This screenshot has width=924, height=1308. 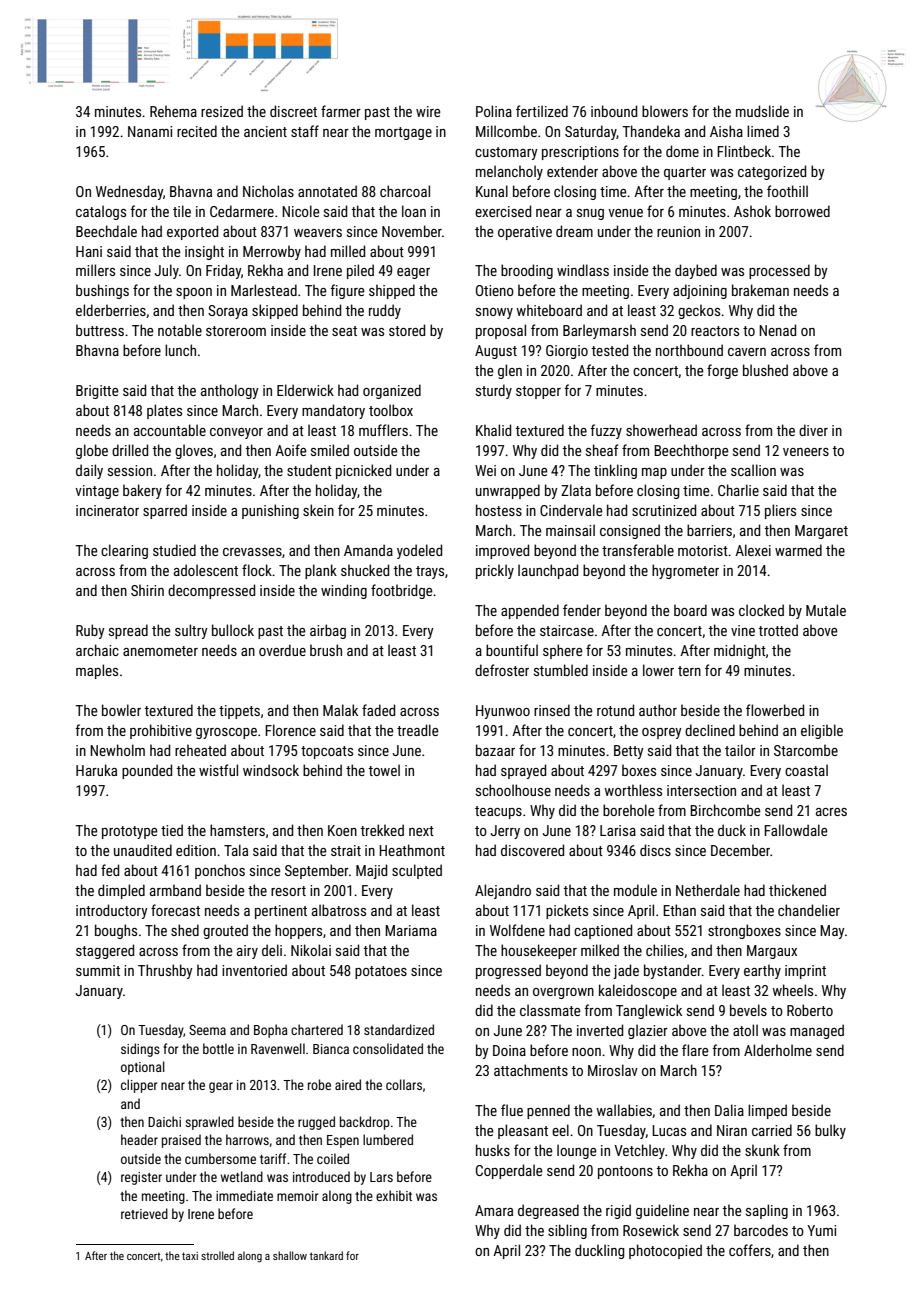 I want to click on retrieved, so click(x=144, y=1213).
